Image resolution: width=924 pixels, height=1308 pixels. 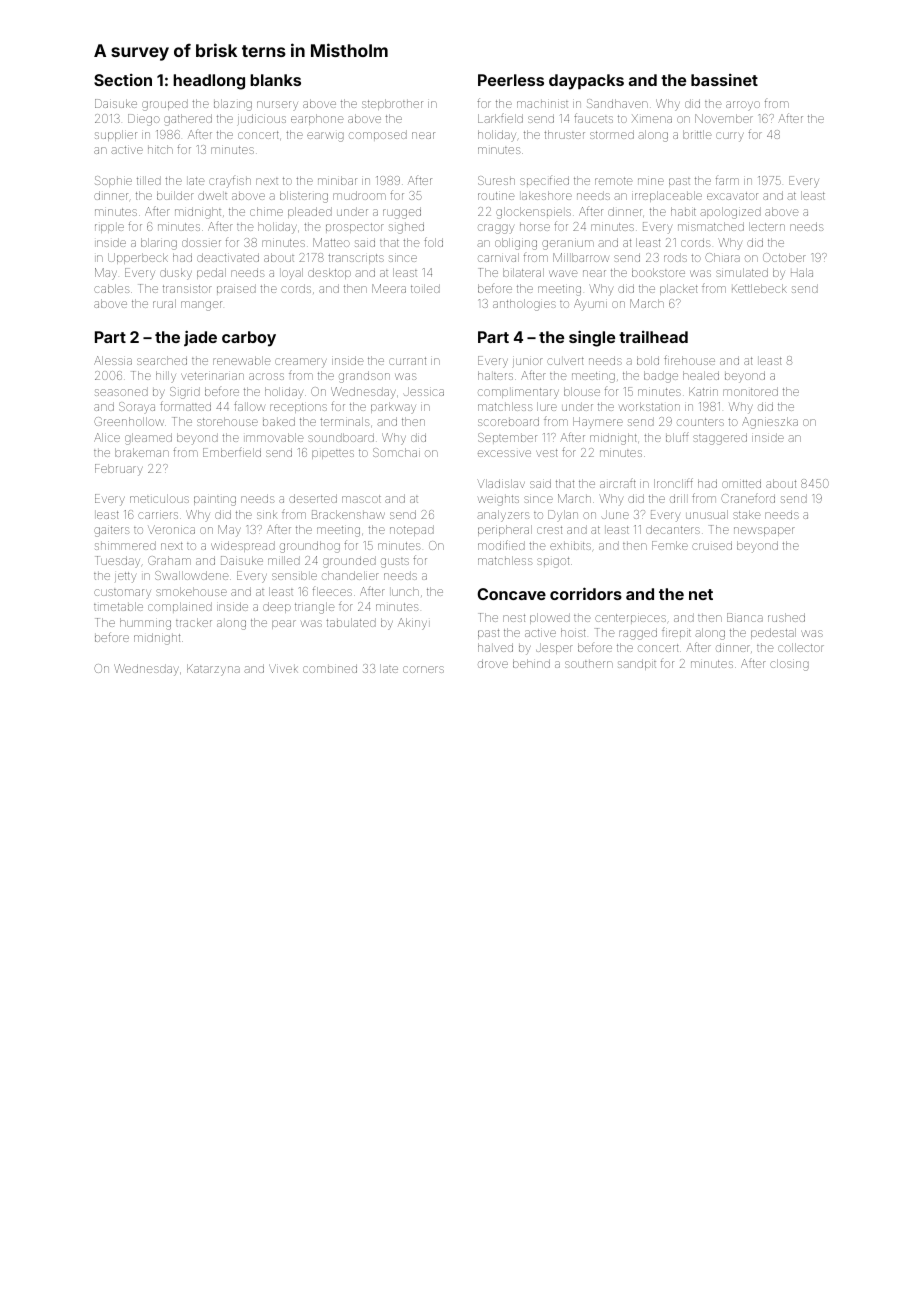 What do you see at coordinates (213, 670) in the image?
I see `Katarzyna` at bounding box center [213, 670].
